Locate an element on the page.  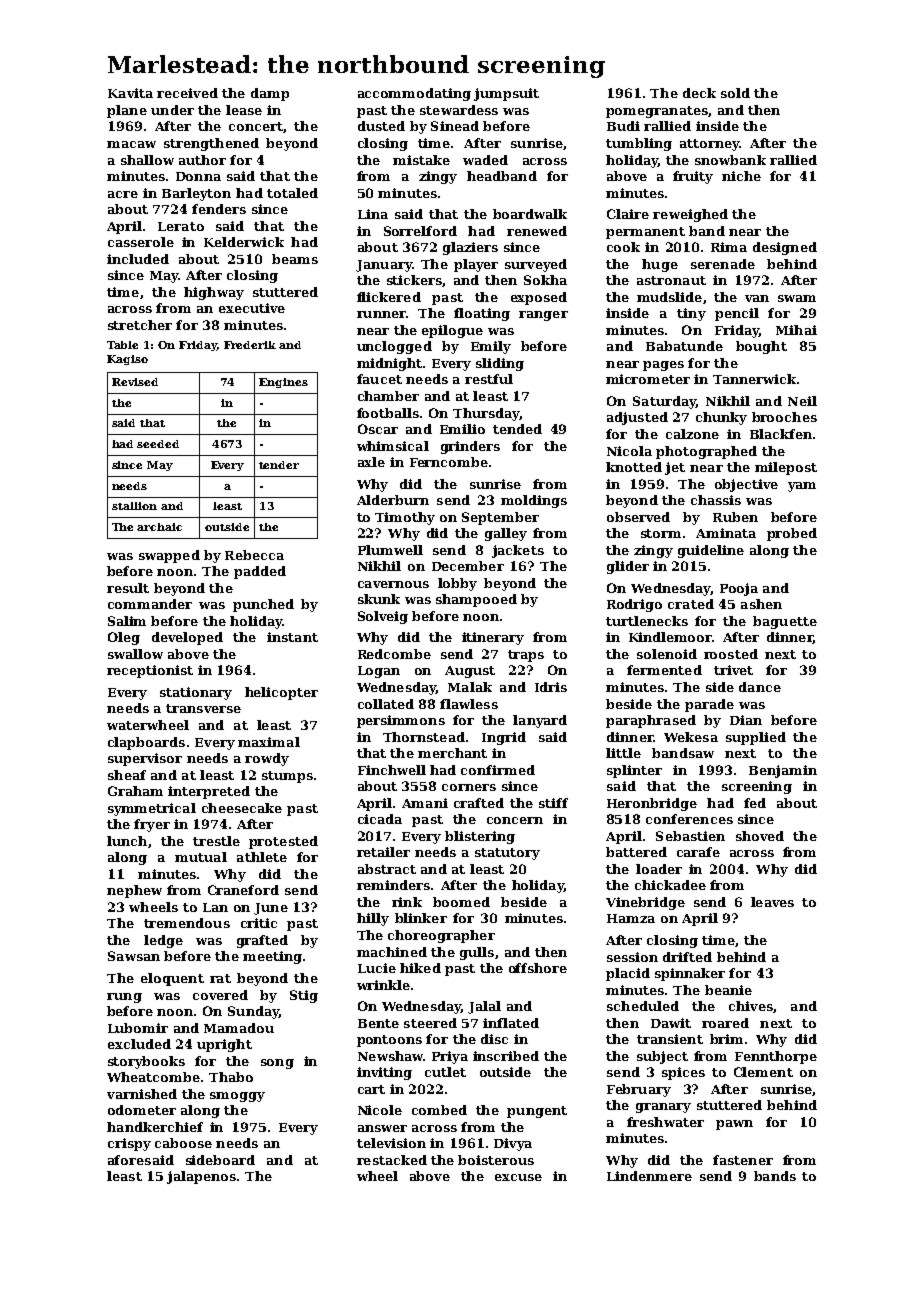
under is located at coordinates (172, 110).
